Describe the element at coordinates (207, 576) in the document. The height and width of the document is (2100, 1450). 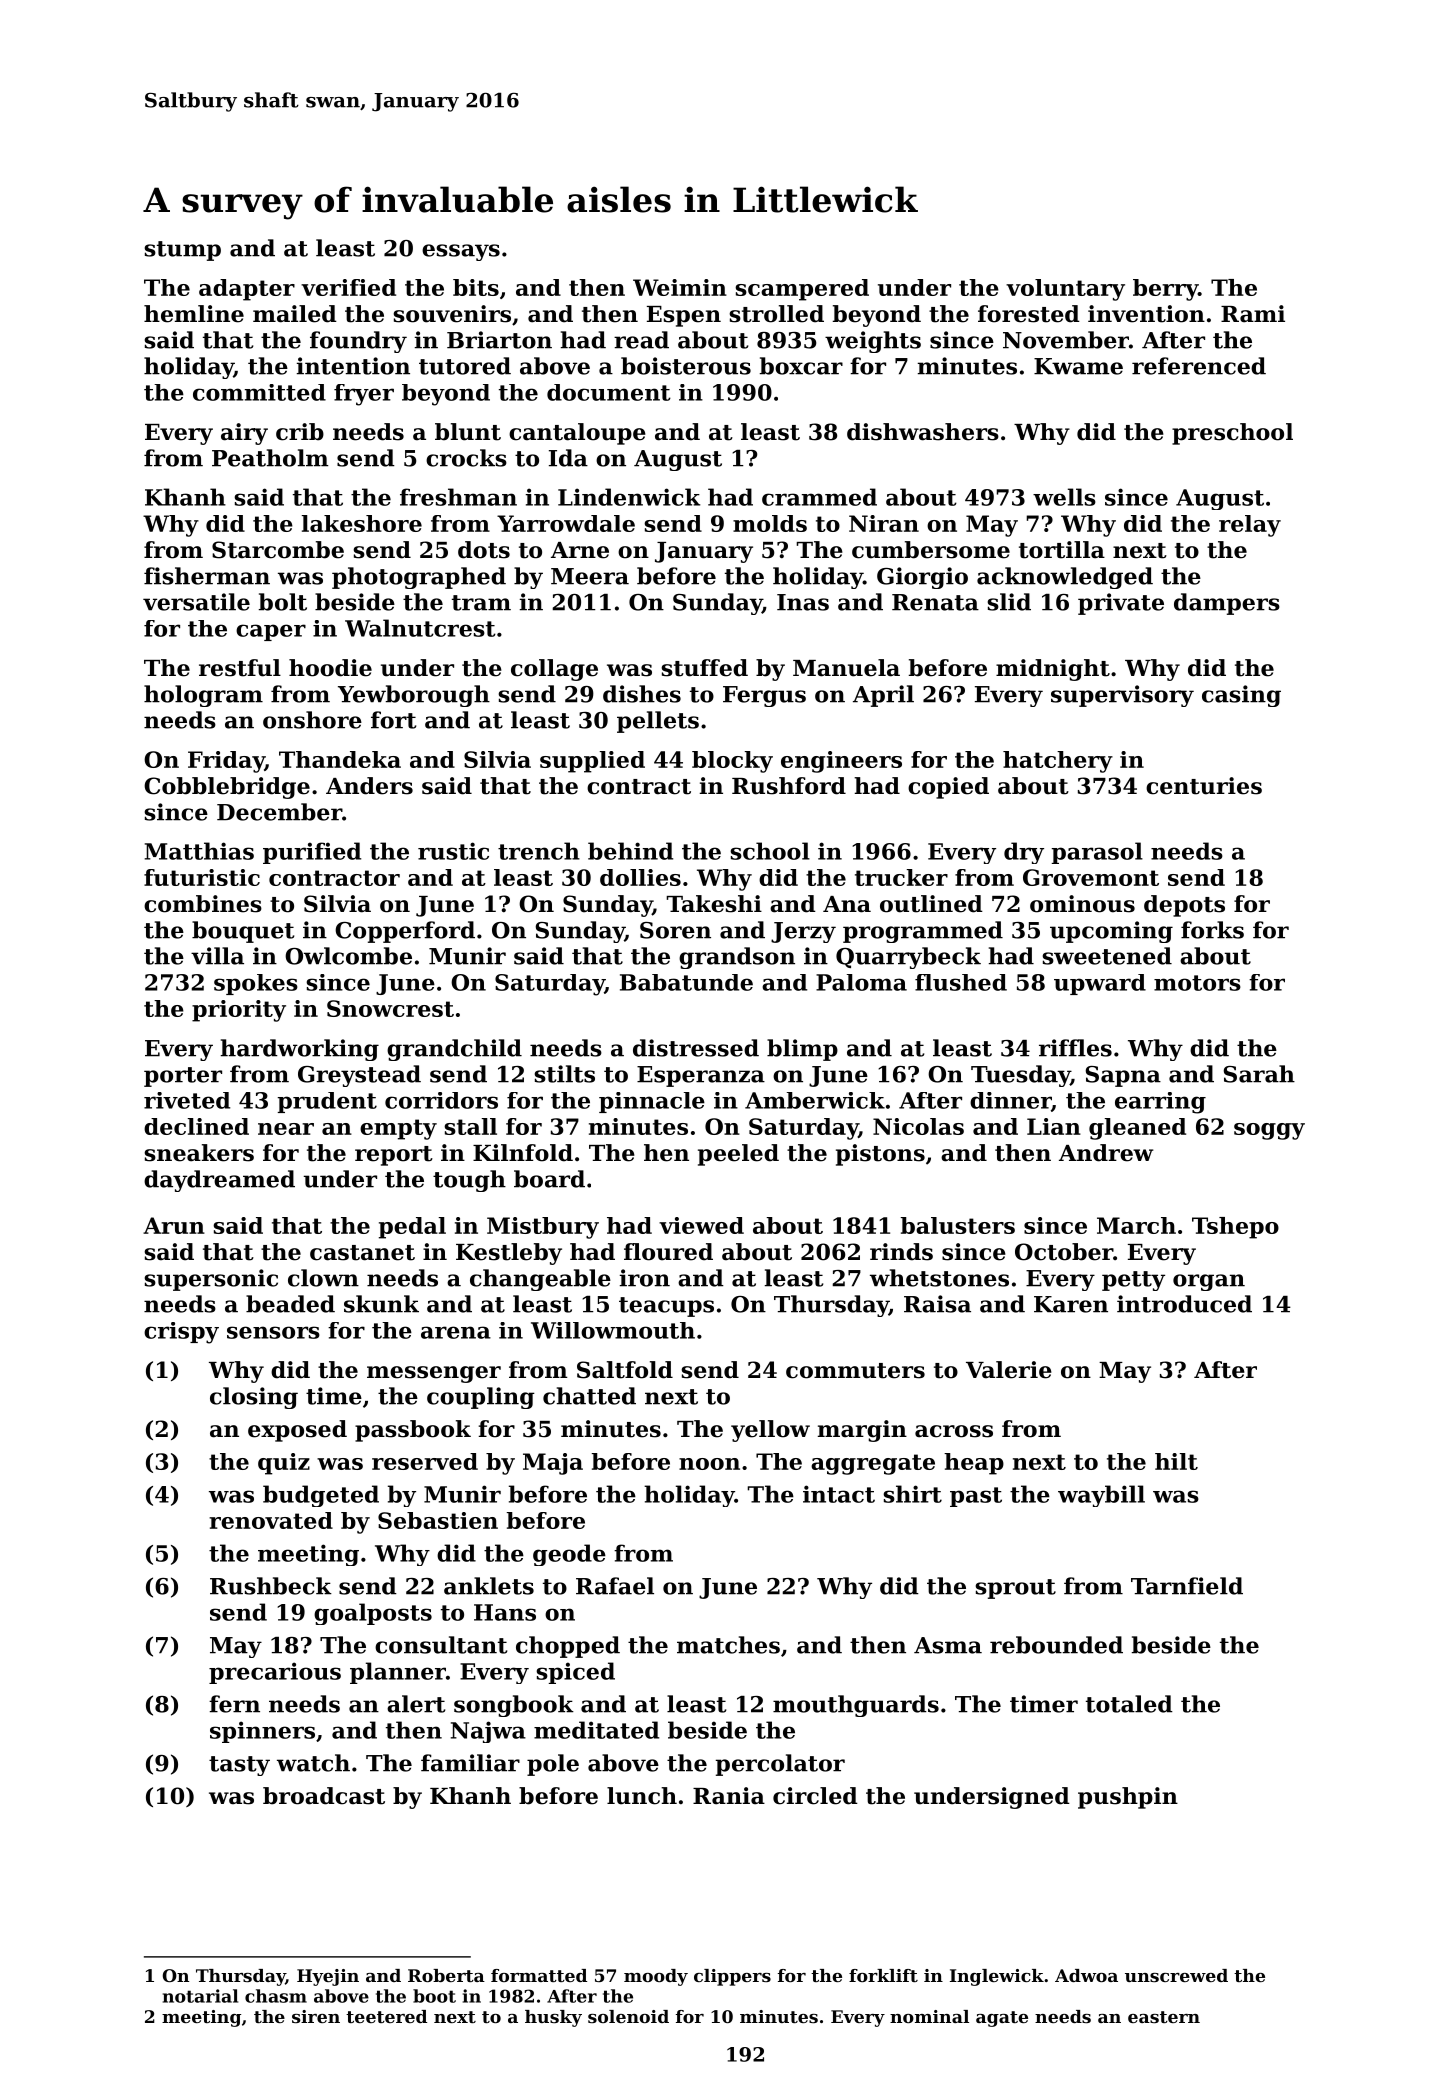
I see `fisherman` at that location.
